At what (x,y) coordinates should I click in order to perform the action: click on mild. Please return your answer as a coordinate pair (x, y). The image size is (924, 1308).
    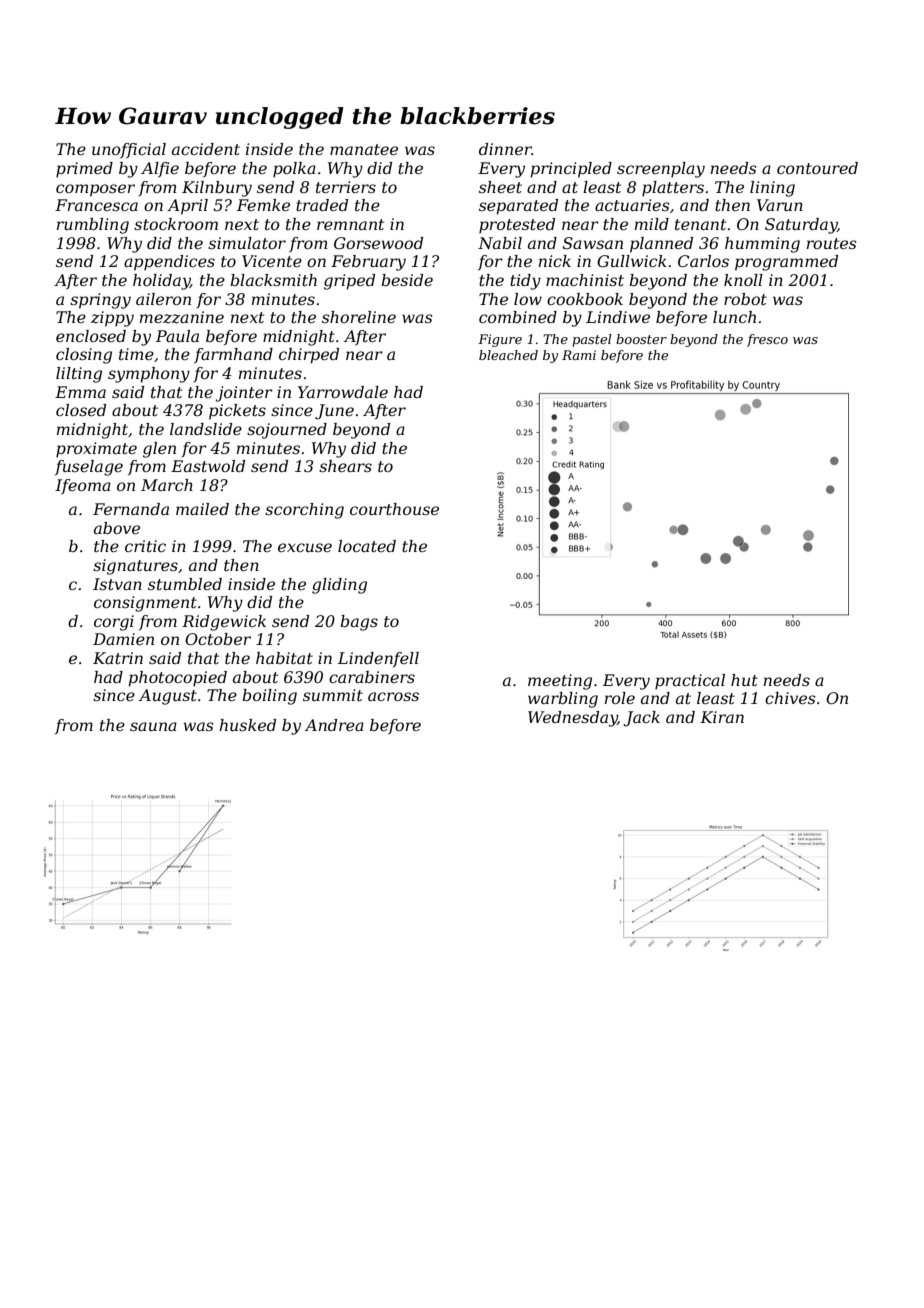
    Looking at the image, I should click on (652, 224).
